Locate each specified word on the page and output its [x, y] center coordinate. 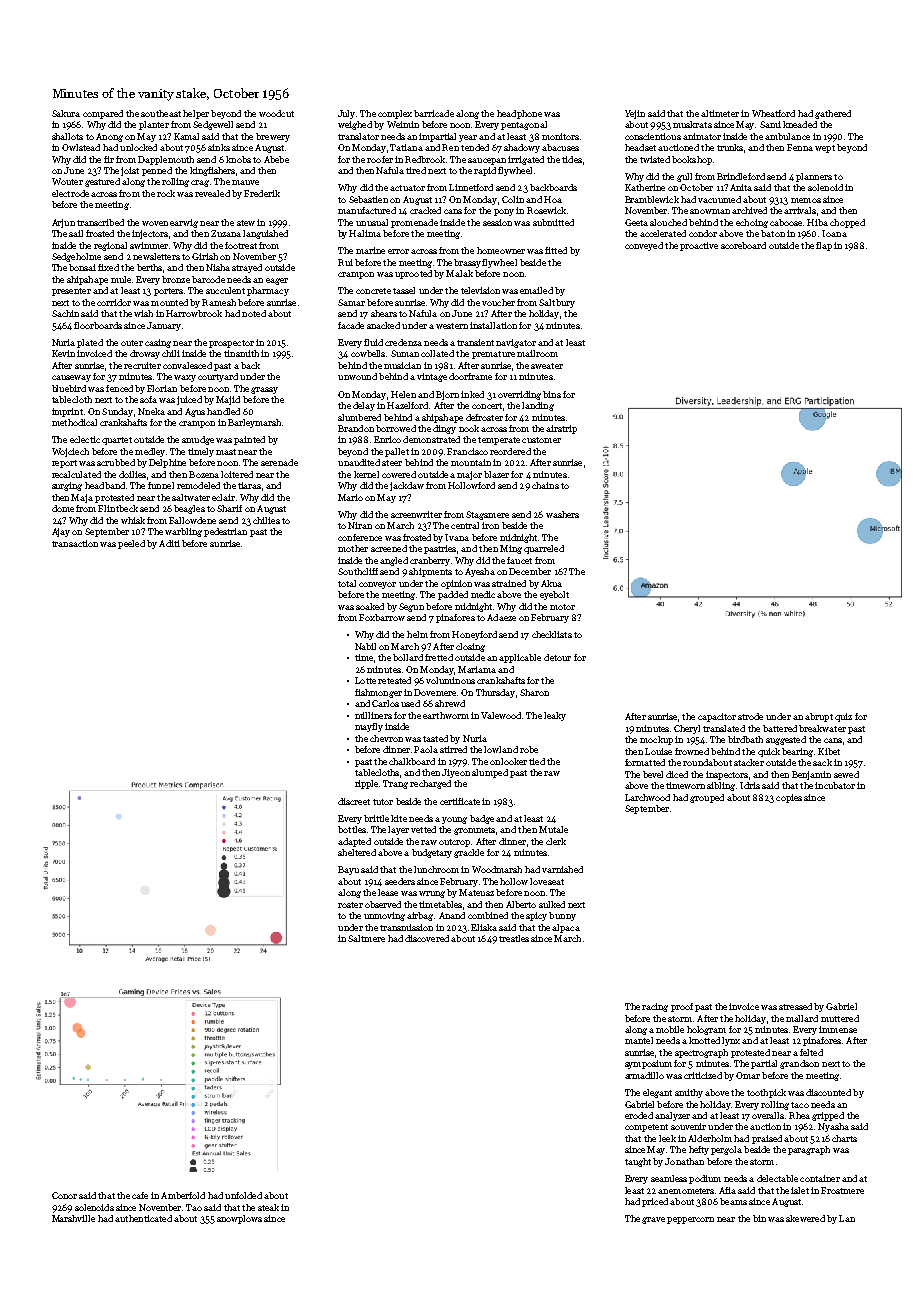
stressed [795, 1006]
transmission [406, 927]
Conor [64, 1195]
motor [562, 607]
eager [277, 281]
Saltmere [366, 938]
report [64, 464]
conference [360, 537]
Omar [748, 1075]
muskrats [692, 124]
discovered [427, 938]
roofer [380, 159]
